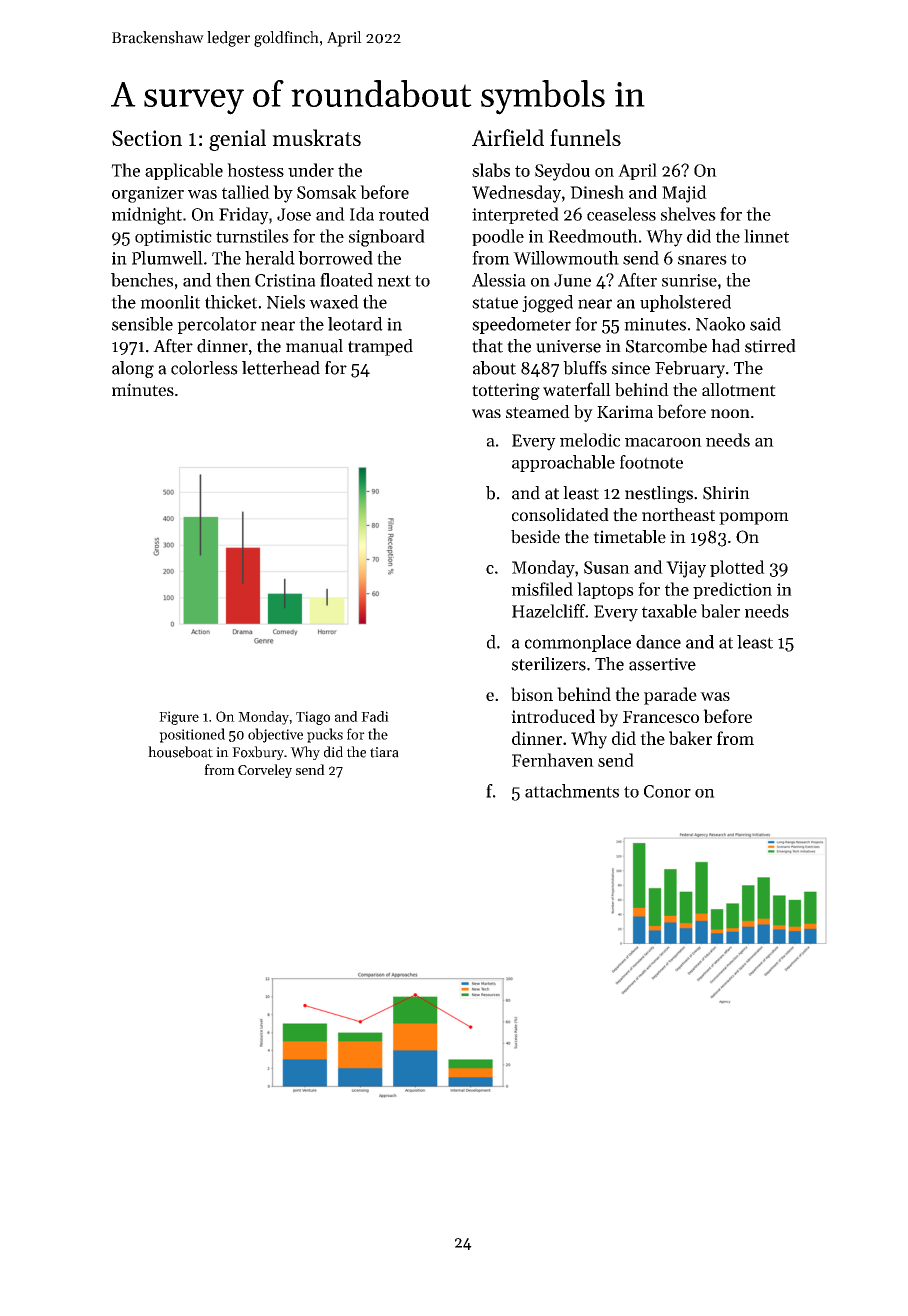 The image size is (908, 1316). Describe the element at coordinates (670, 696) in the screenshot. I see `parade` at that location.
